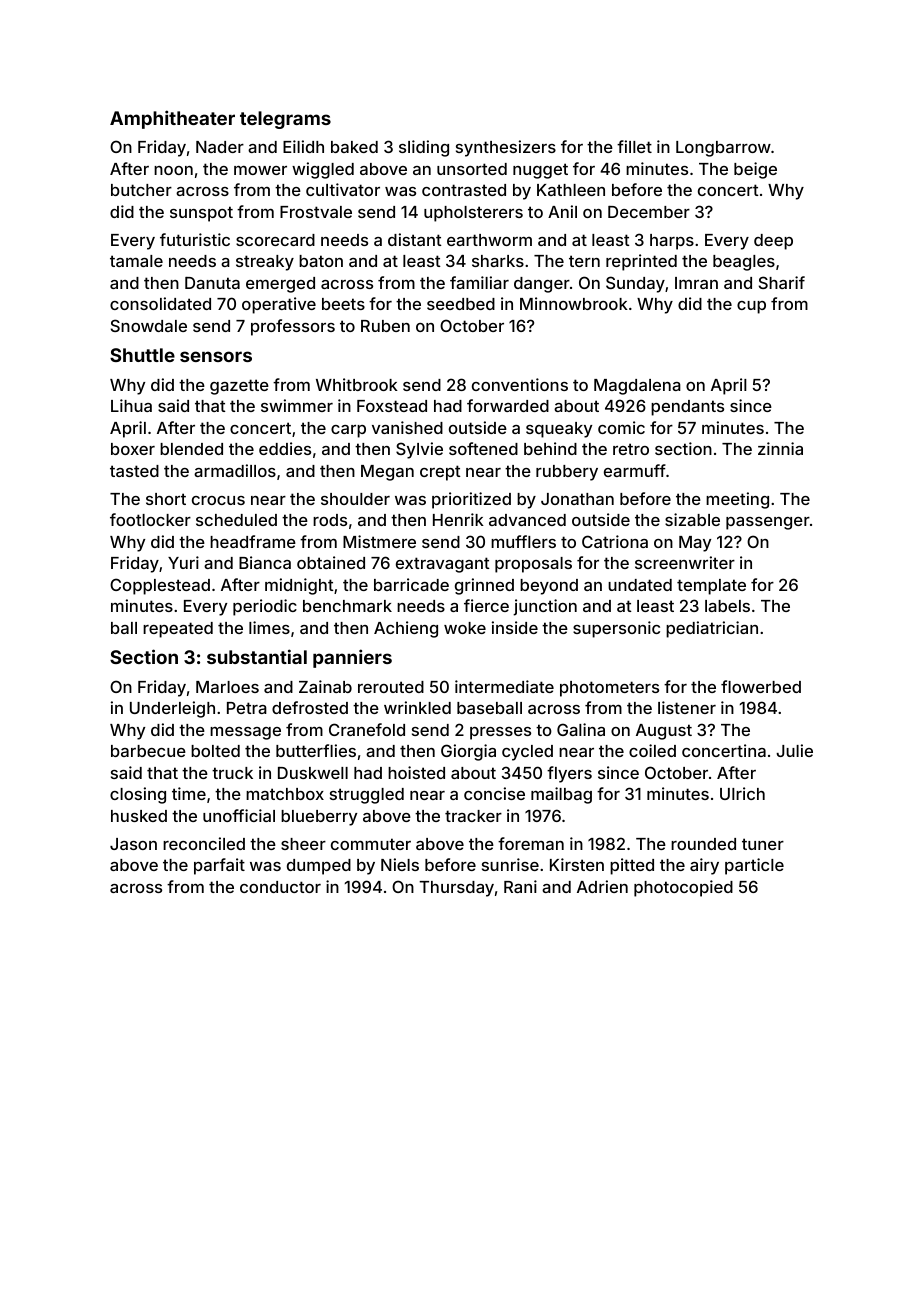 The image size is (924, 1308). I want to click on sunspot, so click(201, 214).
